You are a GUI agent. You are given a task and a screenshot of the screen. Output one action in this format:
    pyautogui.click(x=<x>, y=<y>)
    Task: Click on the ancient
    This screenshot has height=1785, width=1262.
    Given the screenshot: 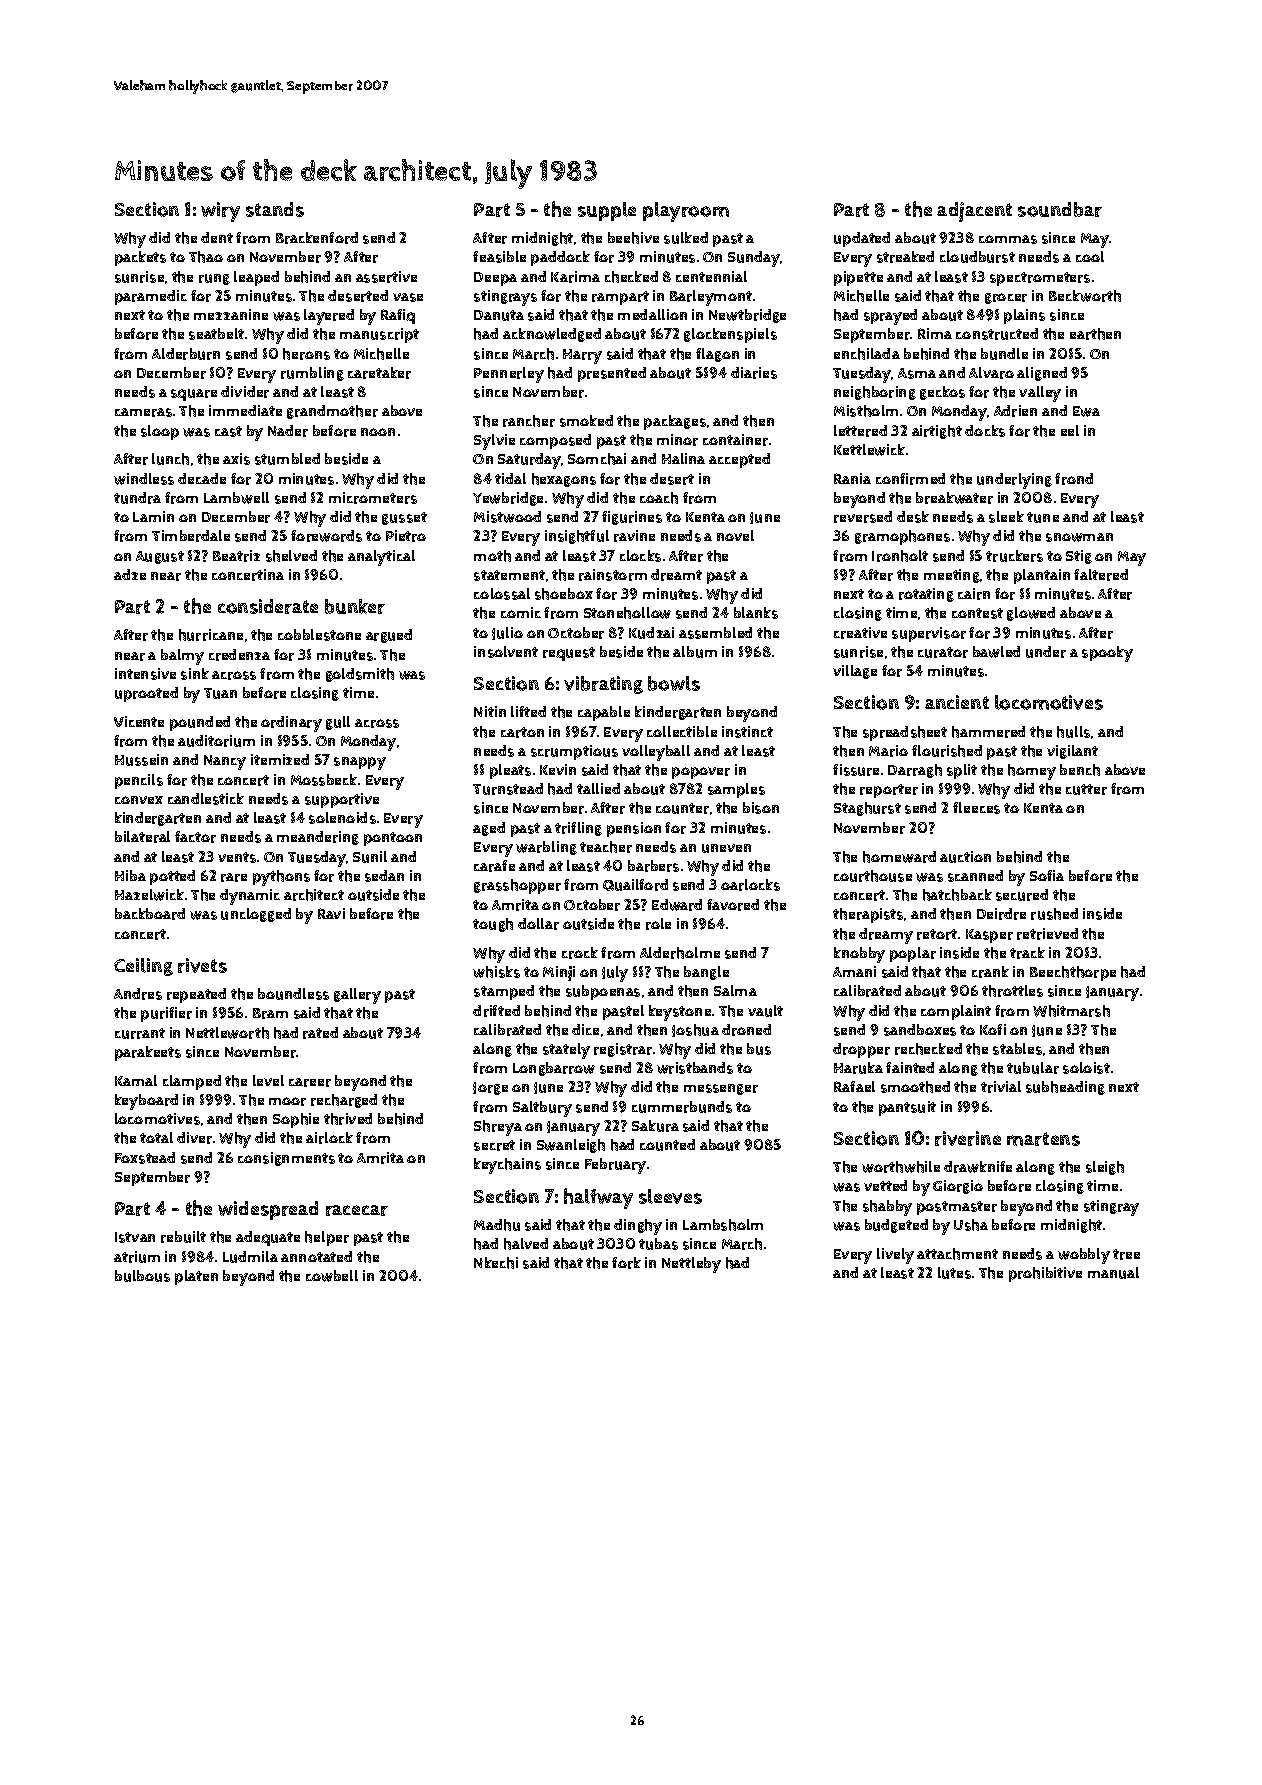 What is the action you would take?
    pyautogui.click(x=957, y=702)
